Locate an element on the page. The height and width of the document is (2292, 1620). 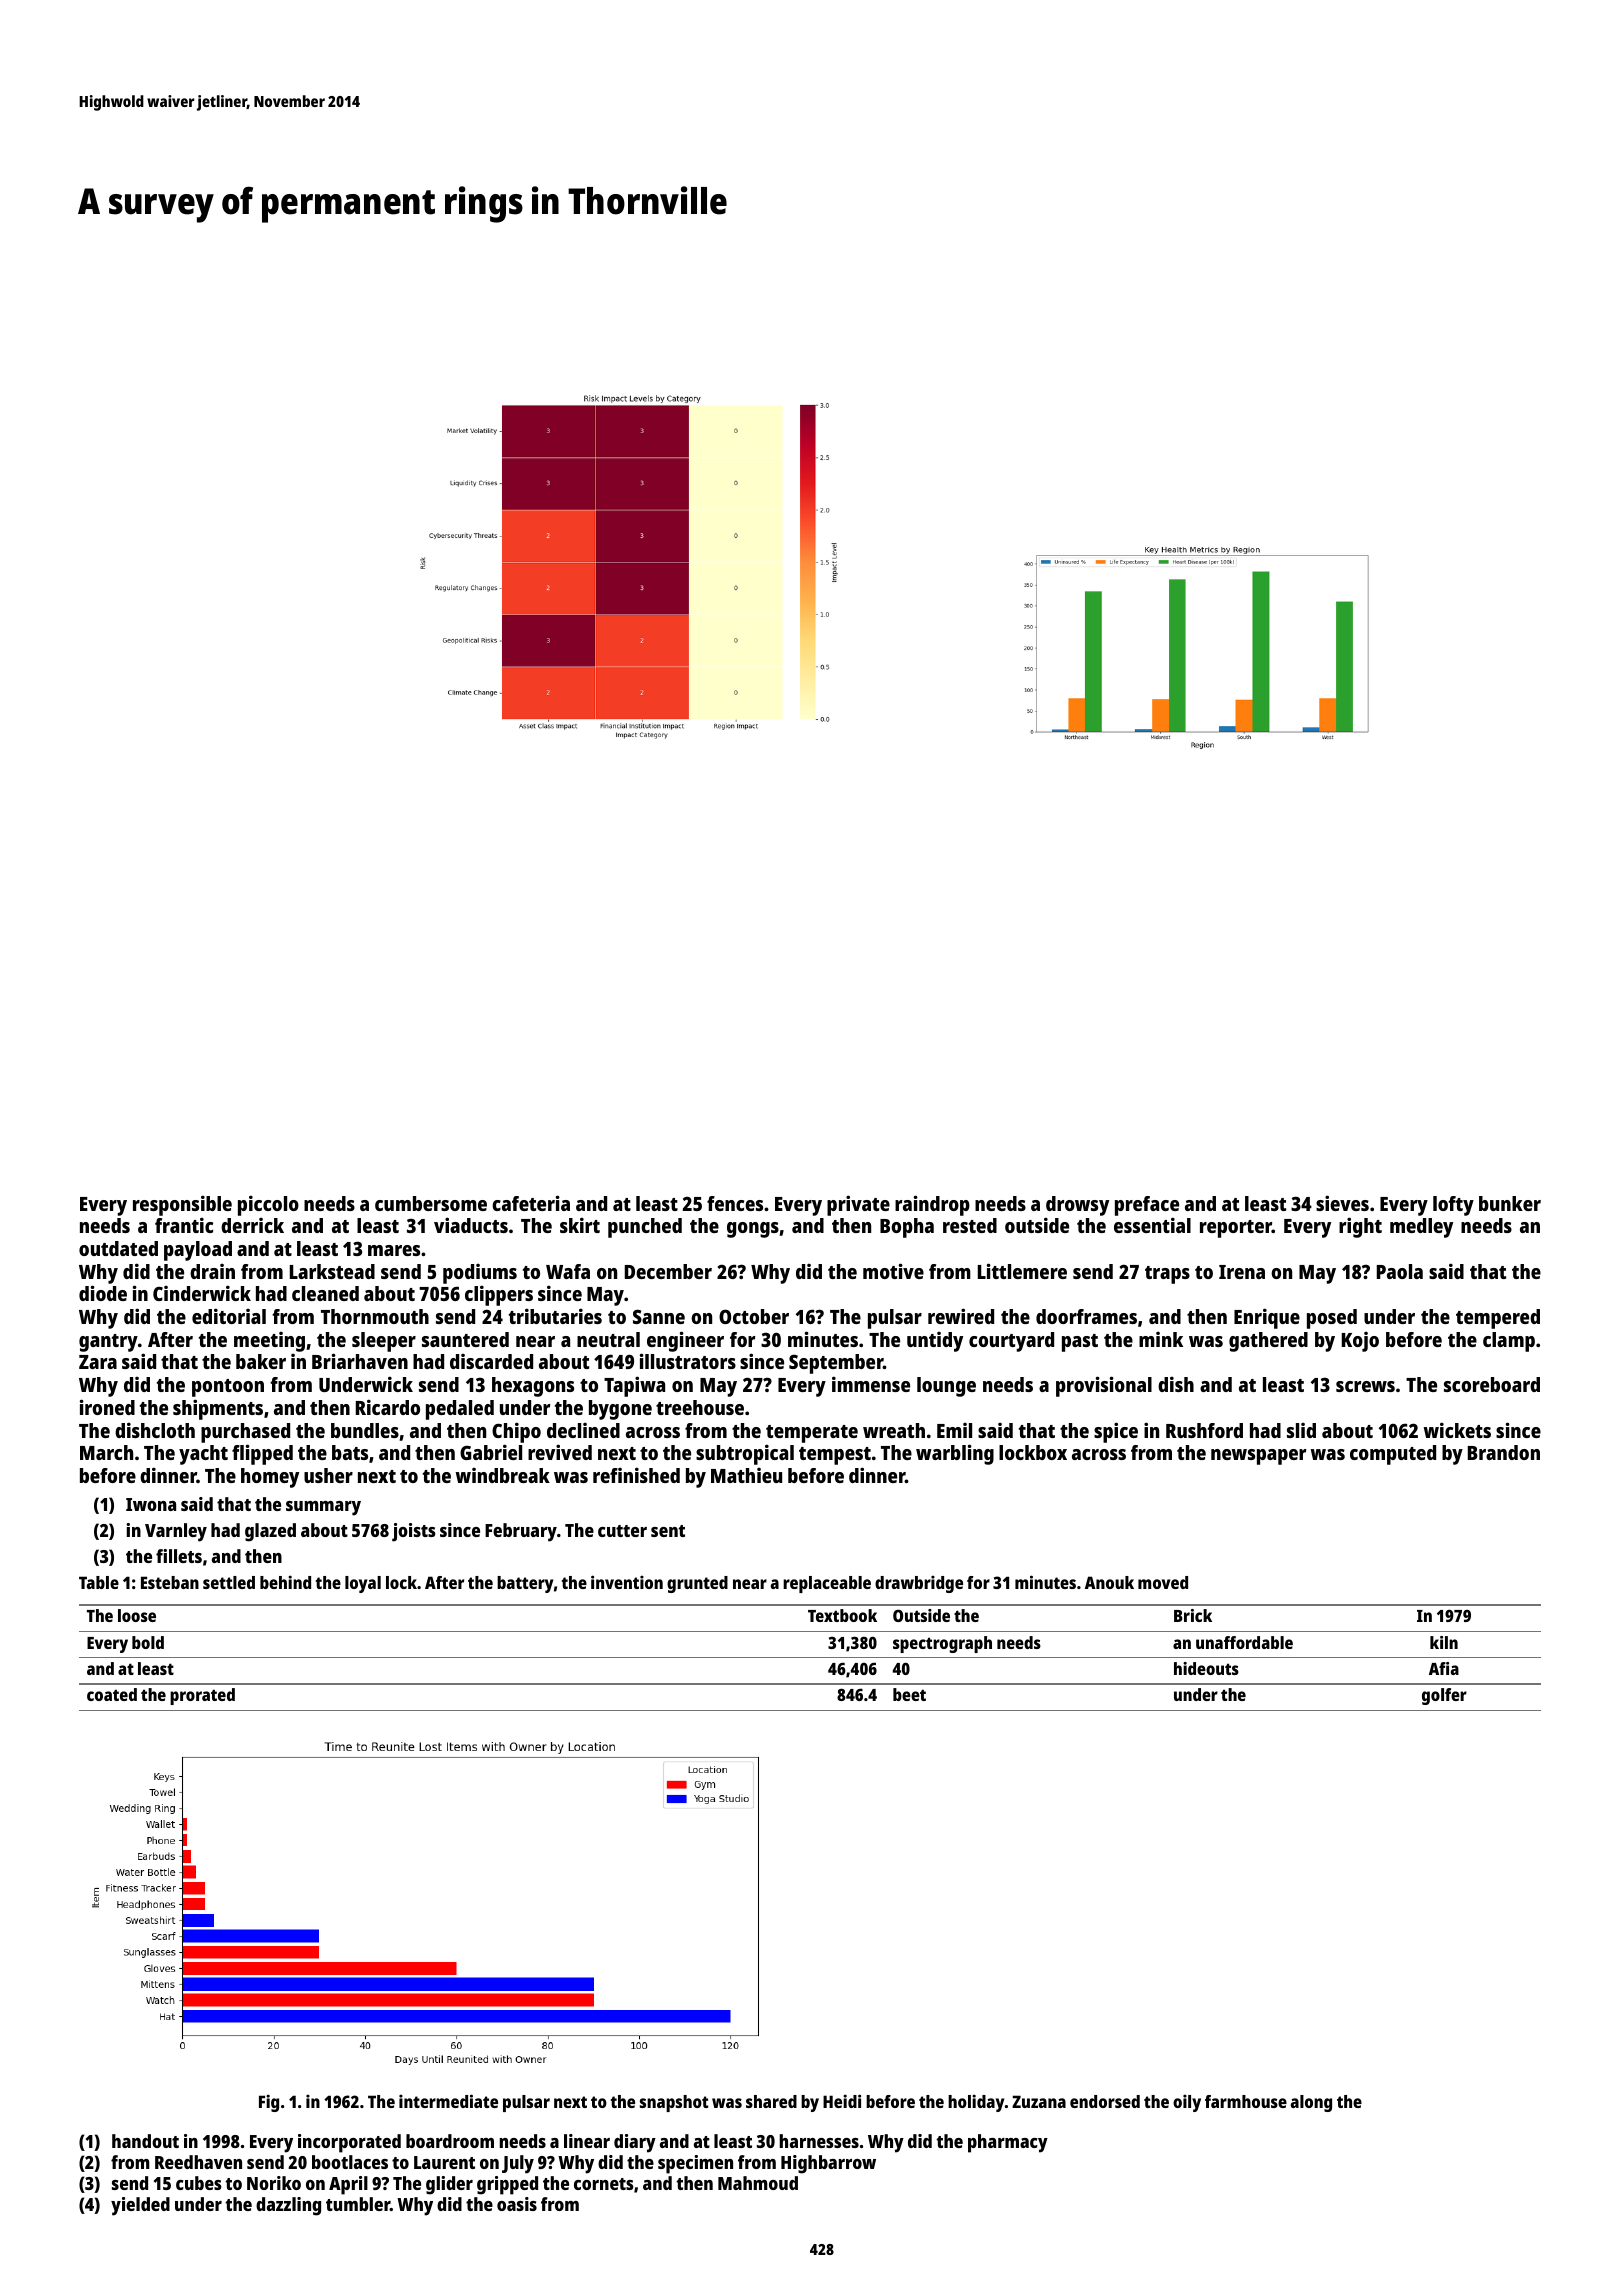
drawbridge is located at coordinates (919, 1584).
